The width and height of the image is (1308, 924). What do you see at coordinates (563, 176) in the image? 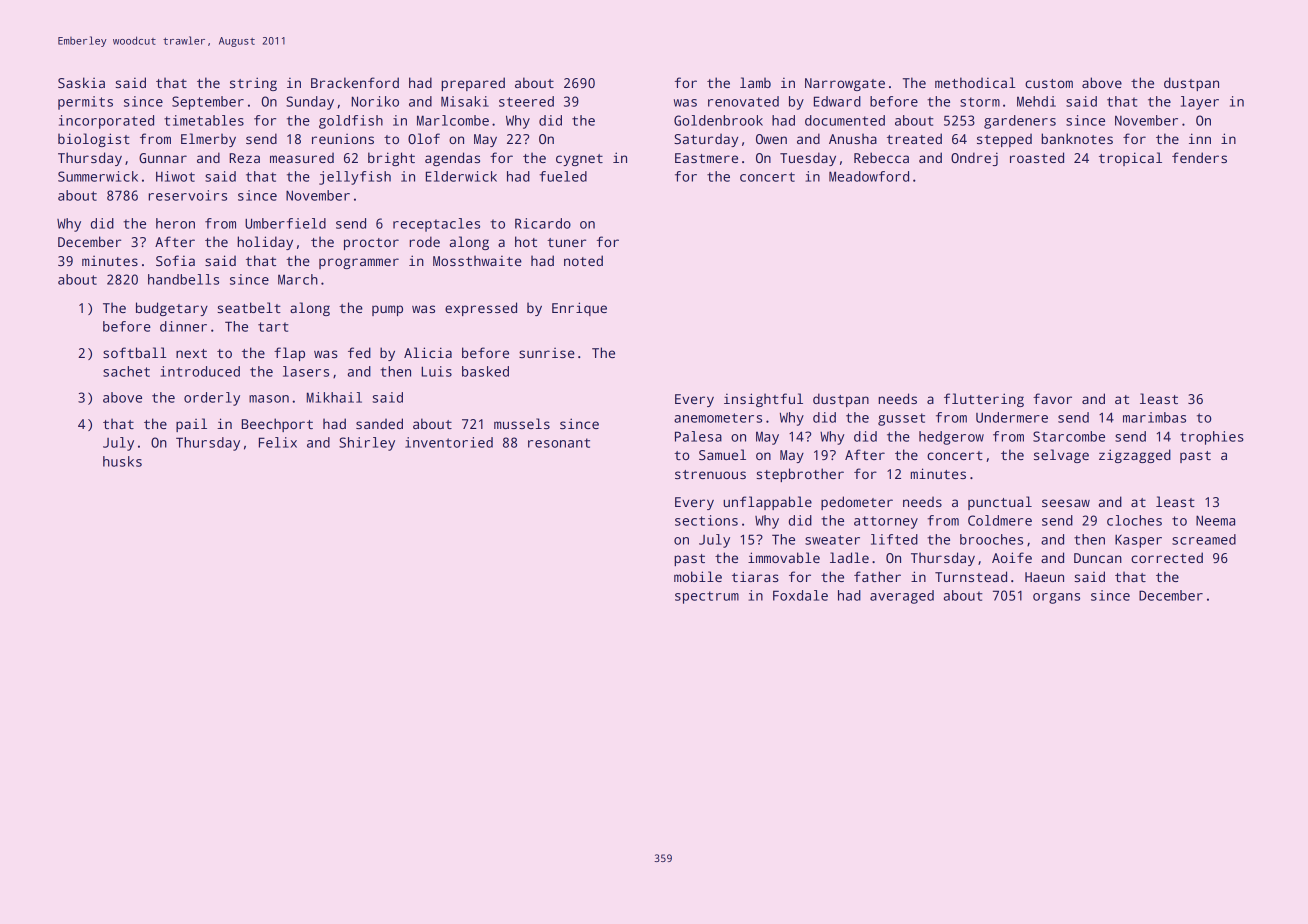
I see `fueled` at bounding box center [563, 176].
